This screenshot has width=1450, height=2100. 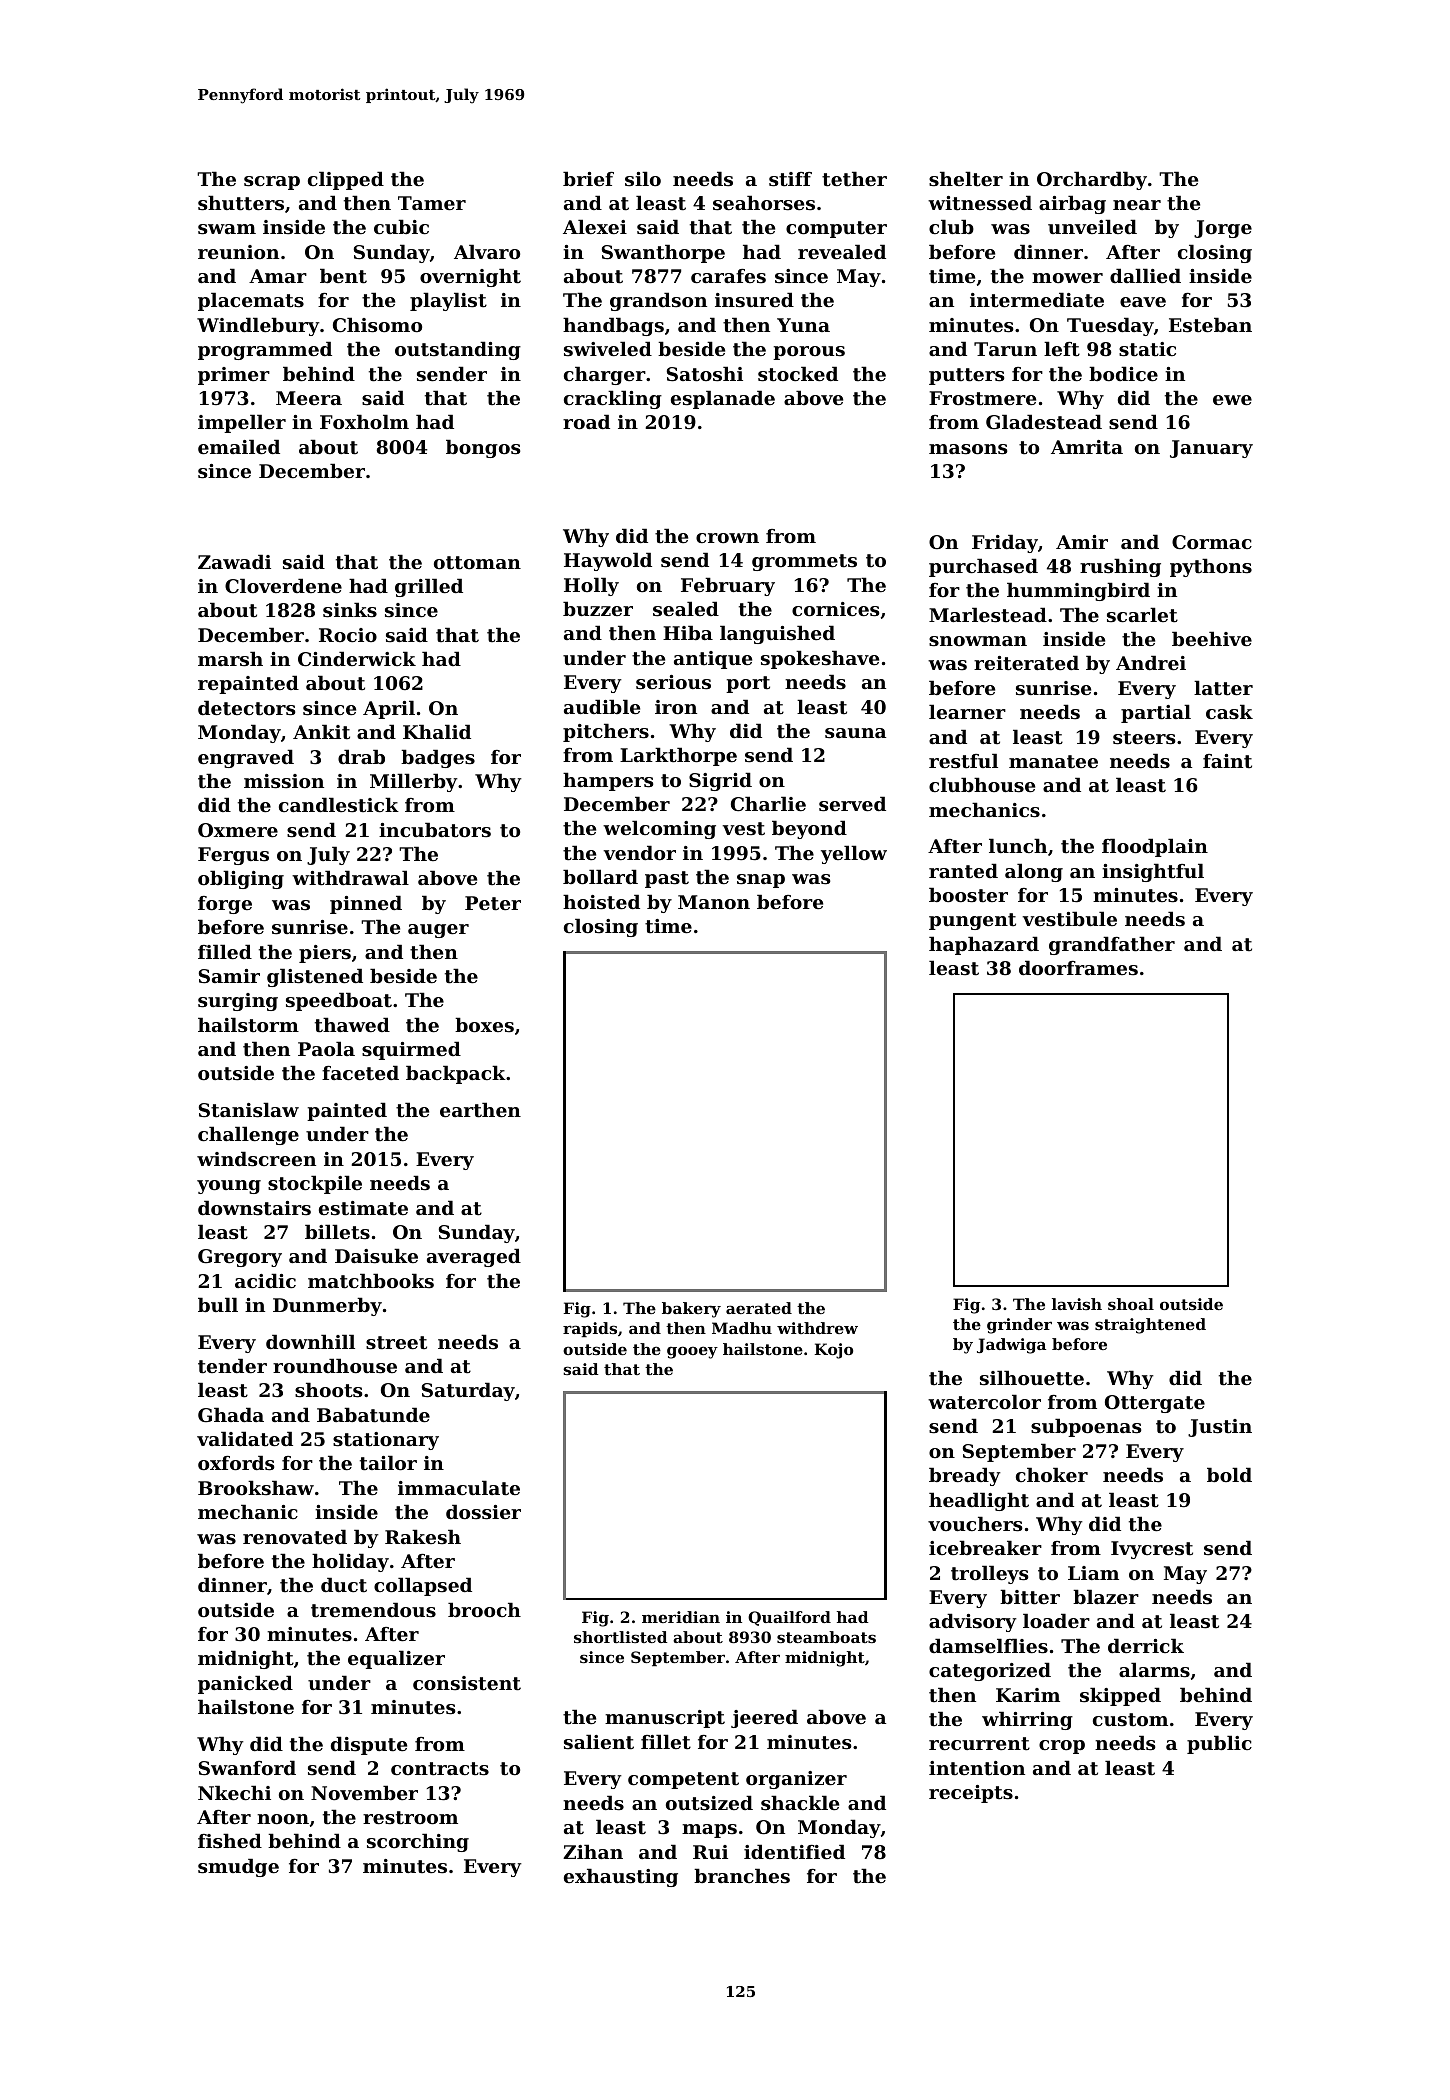 What do you see at coordinates (588, 178) in the screenshot?
I see `brief` at bounding box center [588, 178].
